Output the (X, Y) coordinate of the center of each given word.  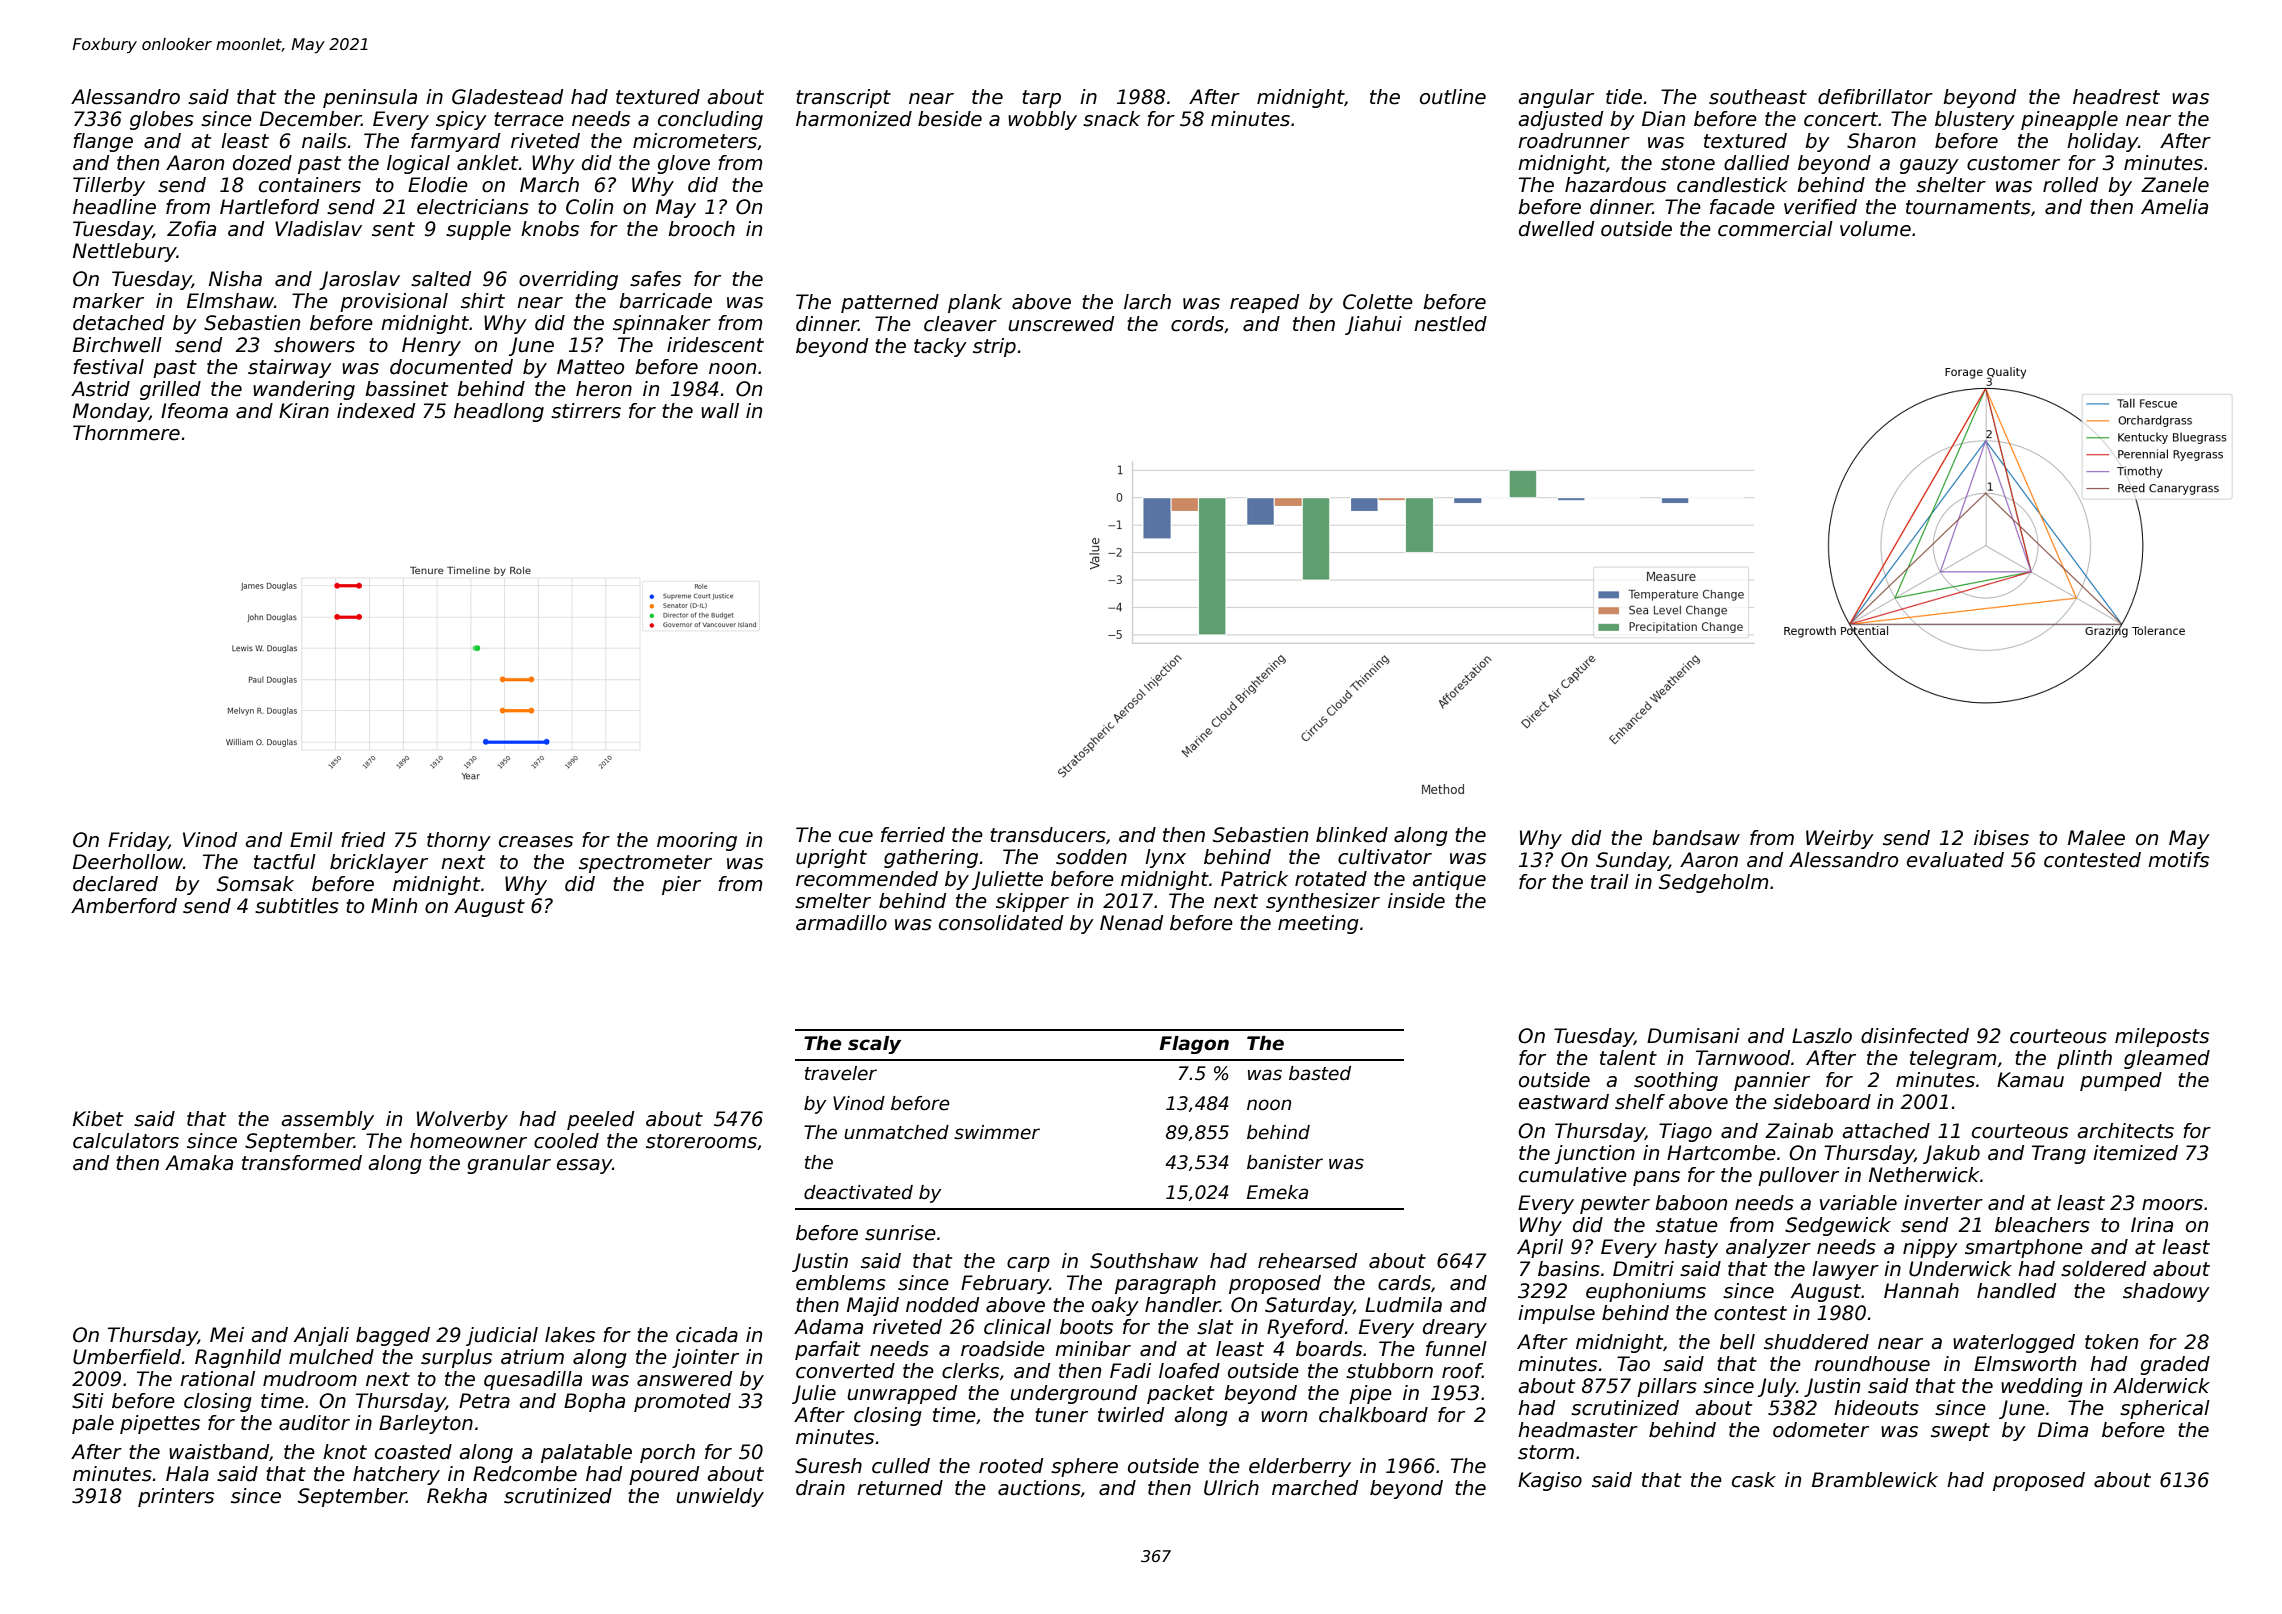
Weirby (1840, 839)
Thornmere (126, 433)
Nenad (1131, 923)
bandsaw (1696, 838)
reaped (1264, 303)
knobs (550, 229)
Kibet (98, 1119)
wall (720, 411)
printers (176, 1497)
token (2111, 1342)
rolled (2070, 185)
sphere (1084, 1467)
